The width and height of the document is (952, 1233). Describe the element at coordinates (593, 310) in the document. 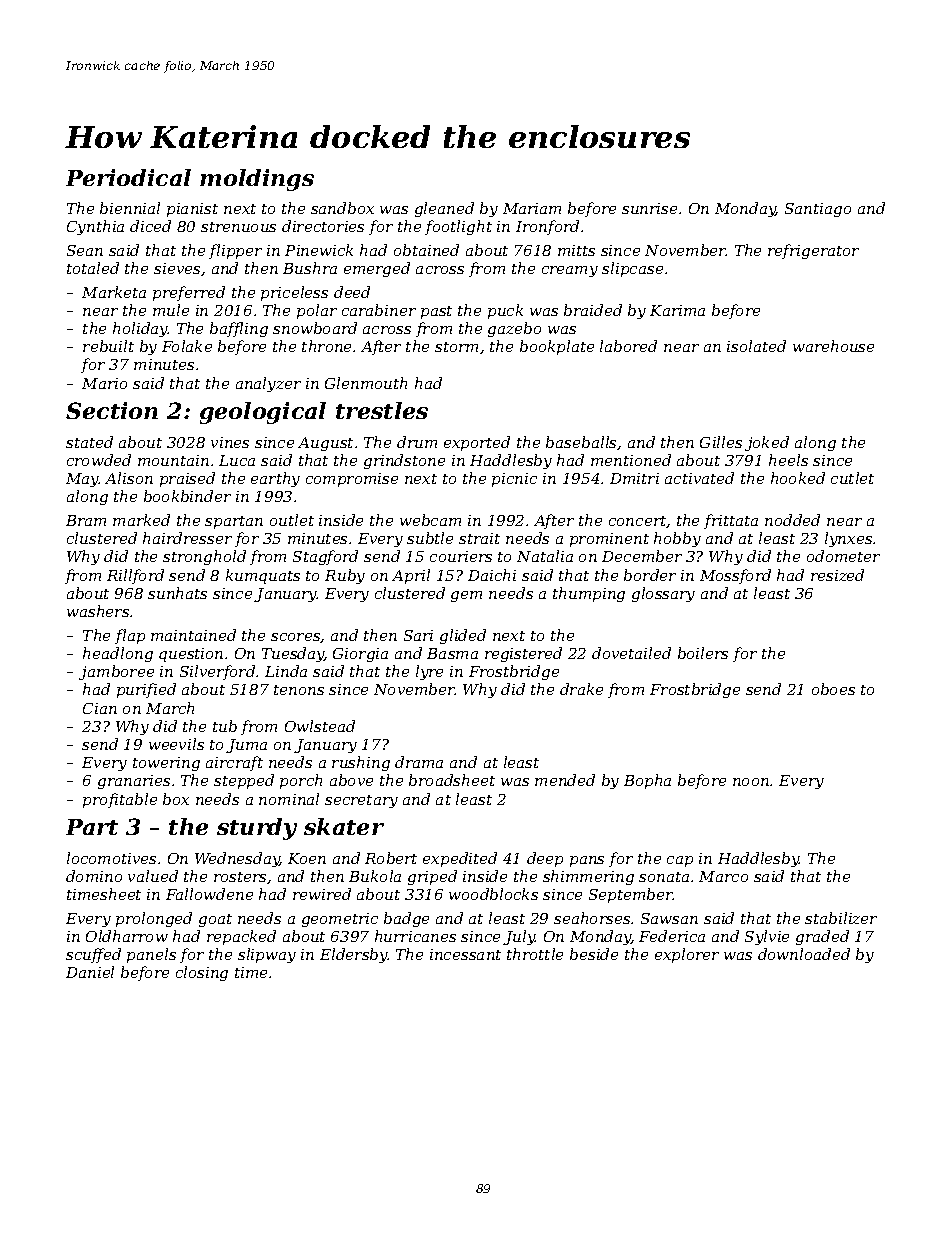

I see `braided` at that location.
